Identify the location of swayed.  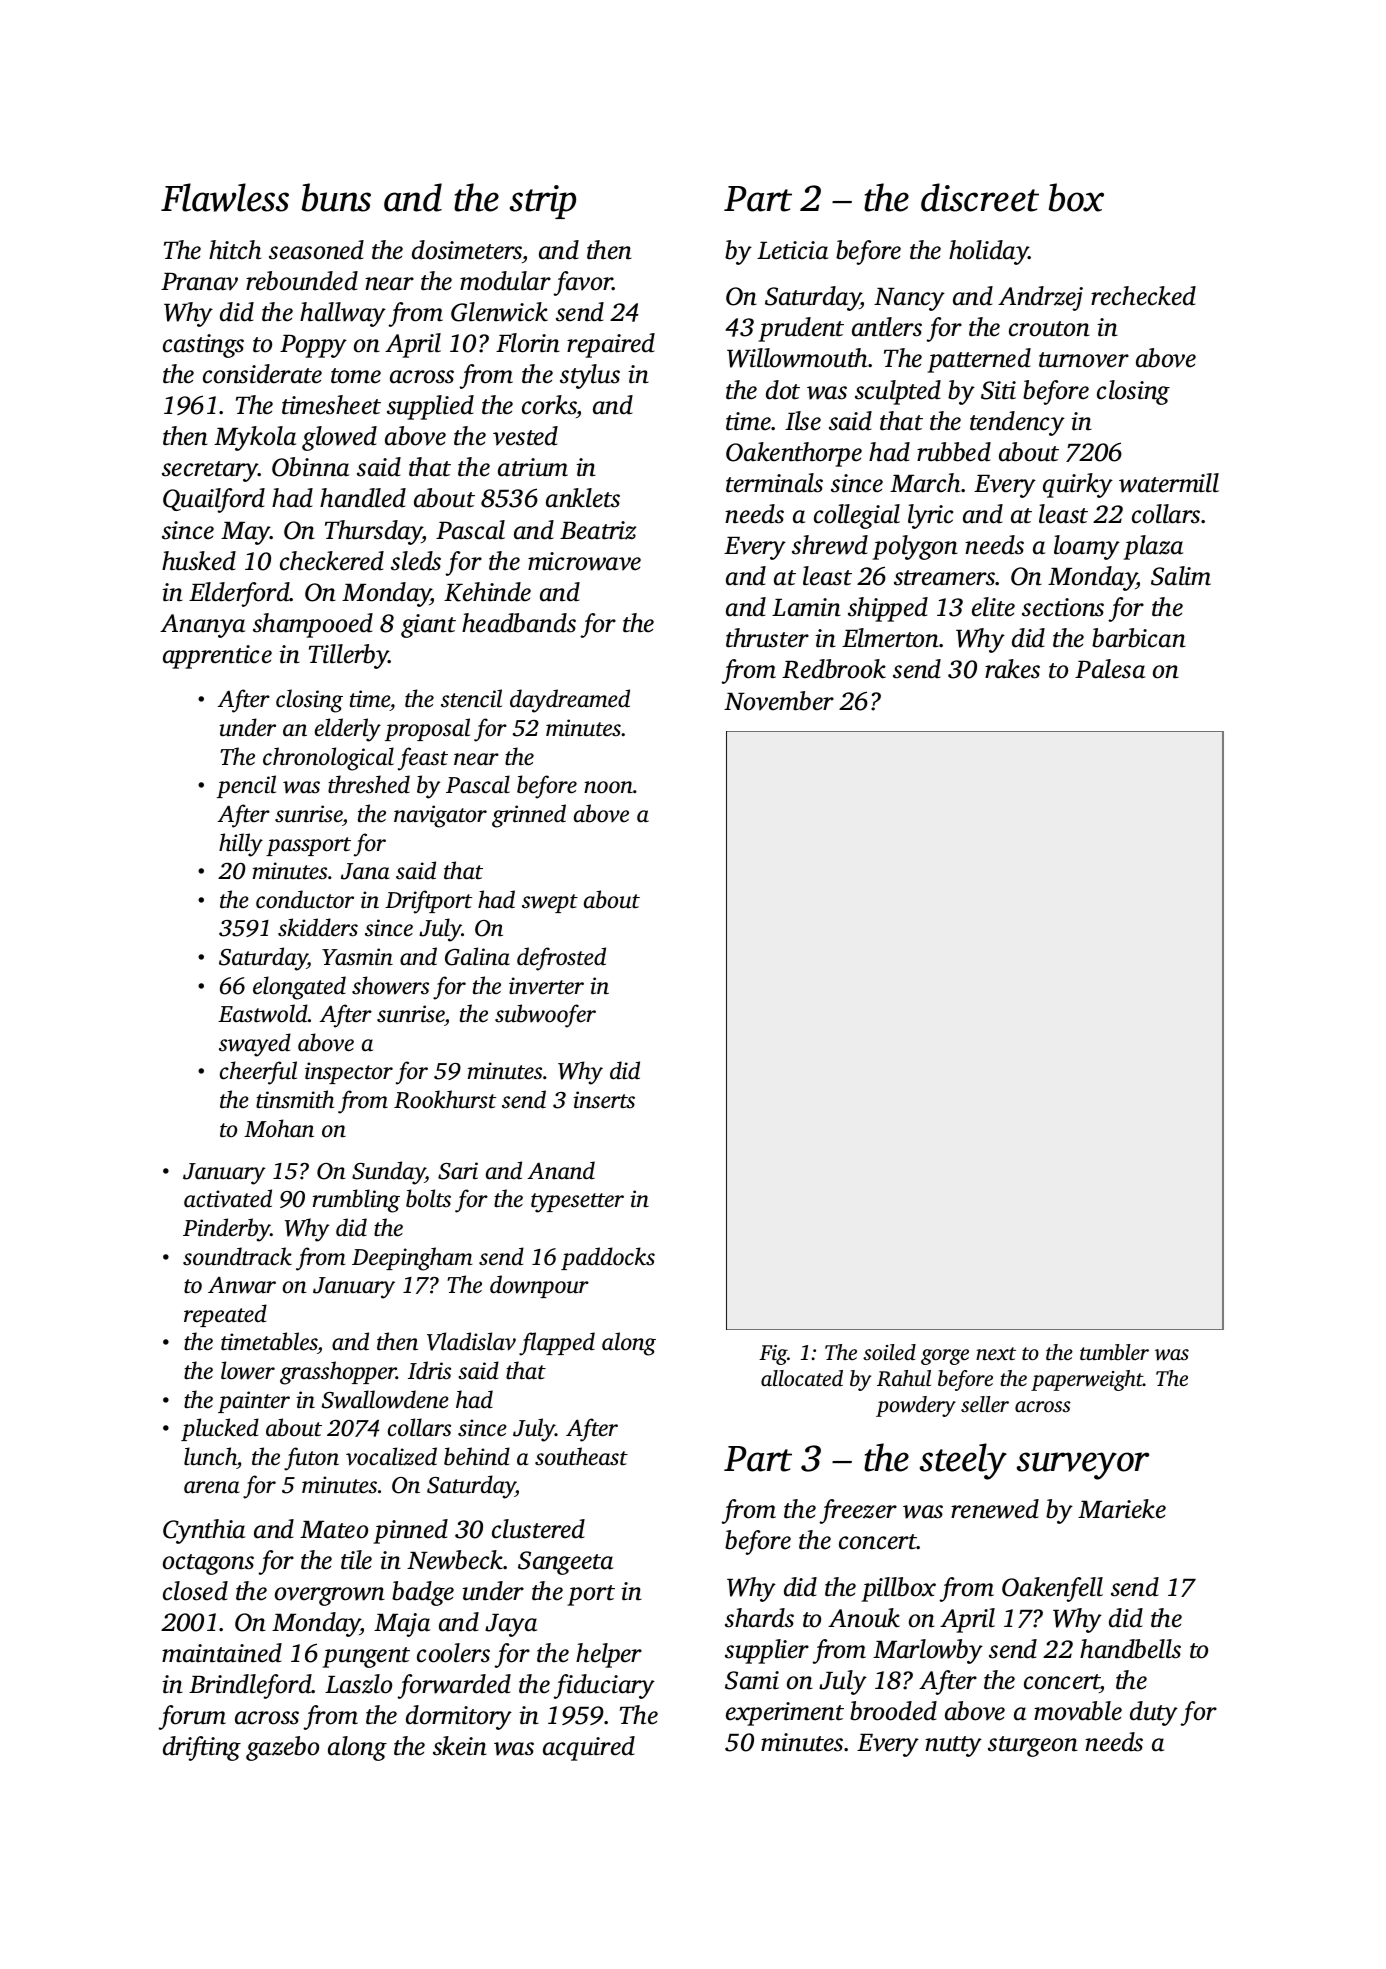
(255, 1045).
